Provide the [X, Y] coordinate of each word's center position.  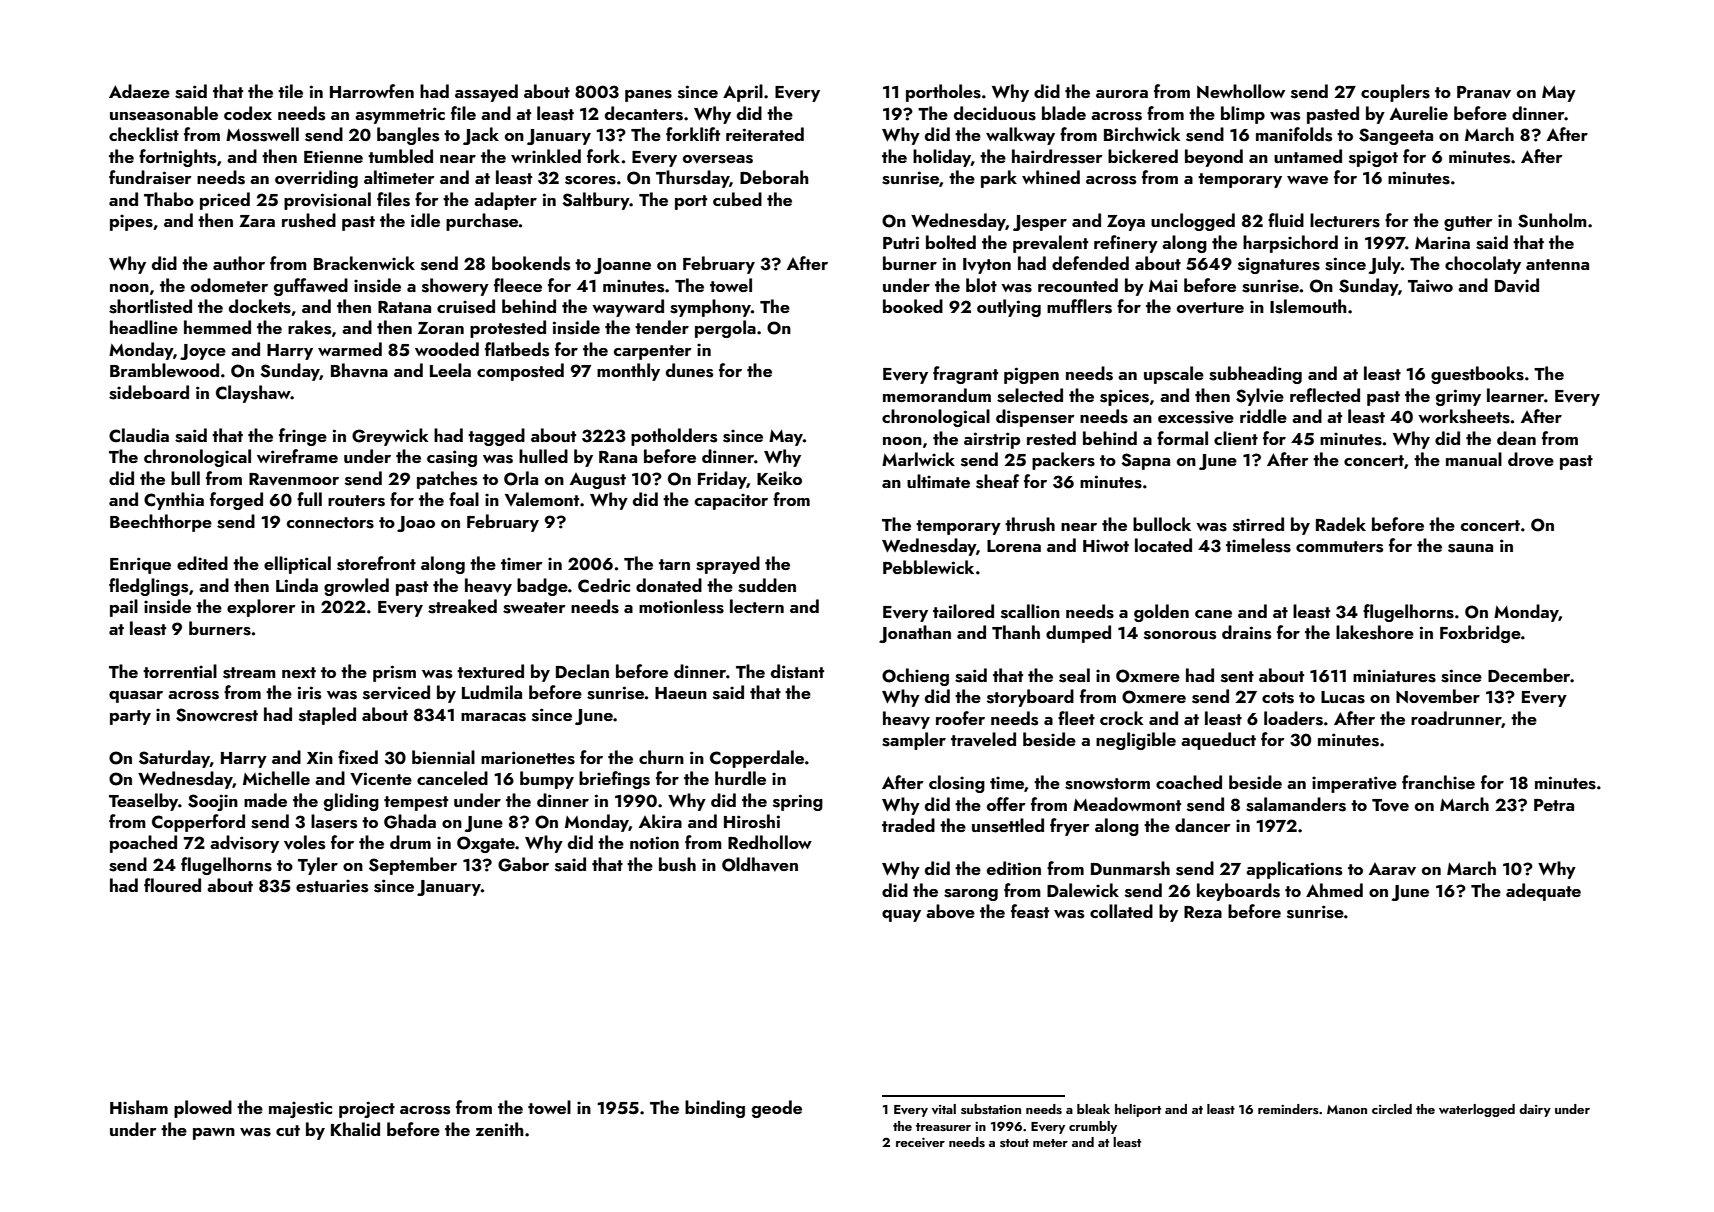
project [367, 1109]
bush [677, 864]
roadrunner [1456, 719]
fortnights [177, 158]
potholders [674, 437]
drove [1531, 459]
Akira [660, 821]
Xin [320, 757]
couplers [1395, 93]
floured [172, 885]
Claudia [139, 435]
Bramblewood [164, 370]
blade [1064, 113]
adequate [1543, 892]
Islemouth [1308, 306]
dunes [689, 370]
